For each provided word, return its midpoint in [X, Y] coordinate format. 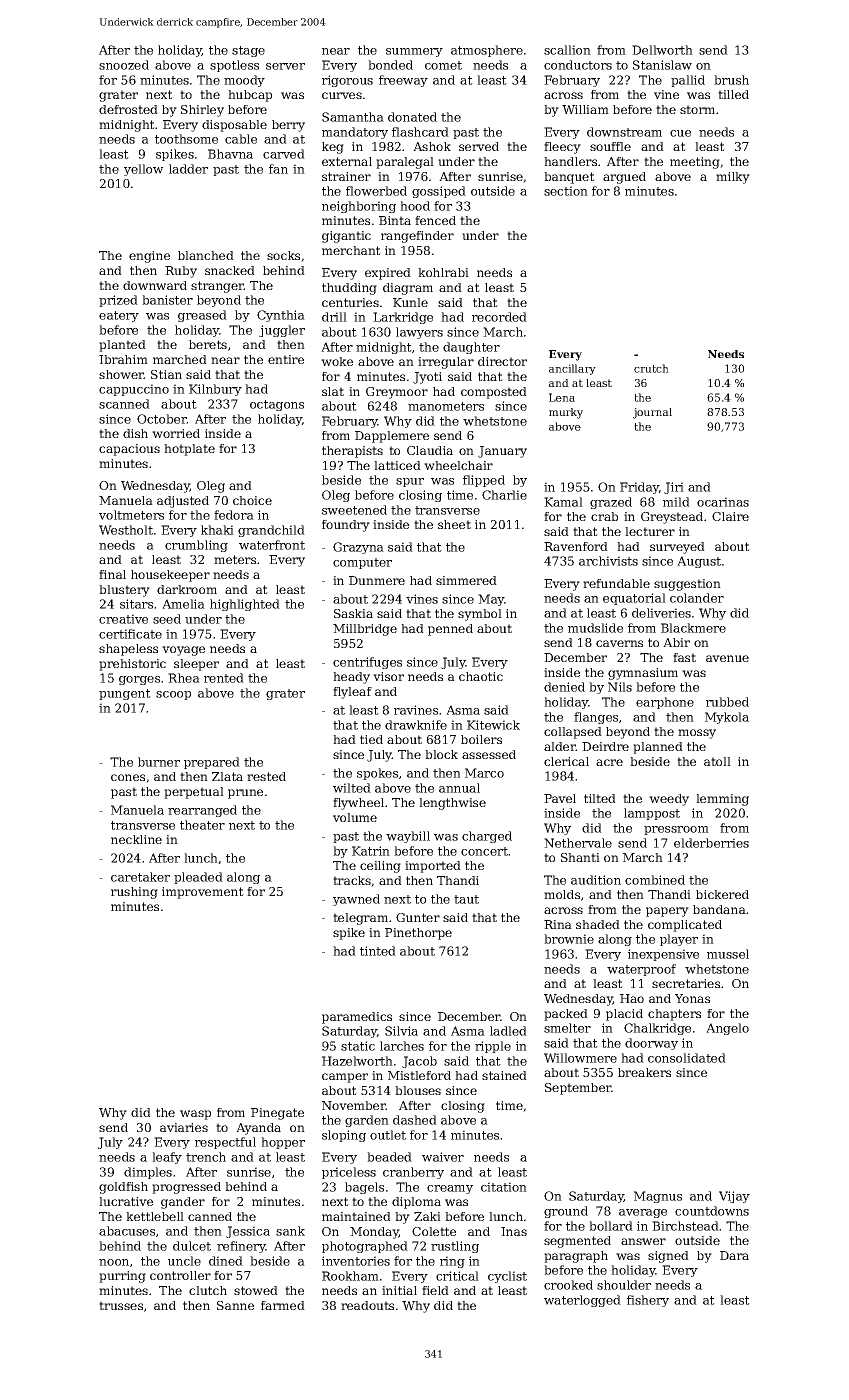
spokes [377, 774]
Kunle [410, 302]
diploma [416, 1203]
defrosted [128, 109]
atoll [717, 761]
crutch [651, 368]
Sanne [235, 1305]
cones [128, 777]
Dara [734, 1255]
